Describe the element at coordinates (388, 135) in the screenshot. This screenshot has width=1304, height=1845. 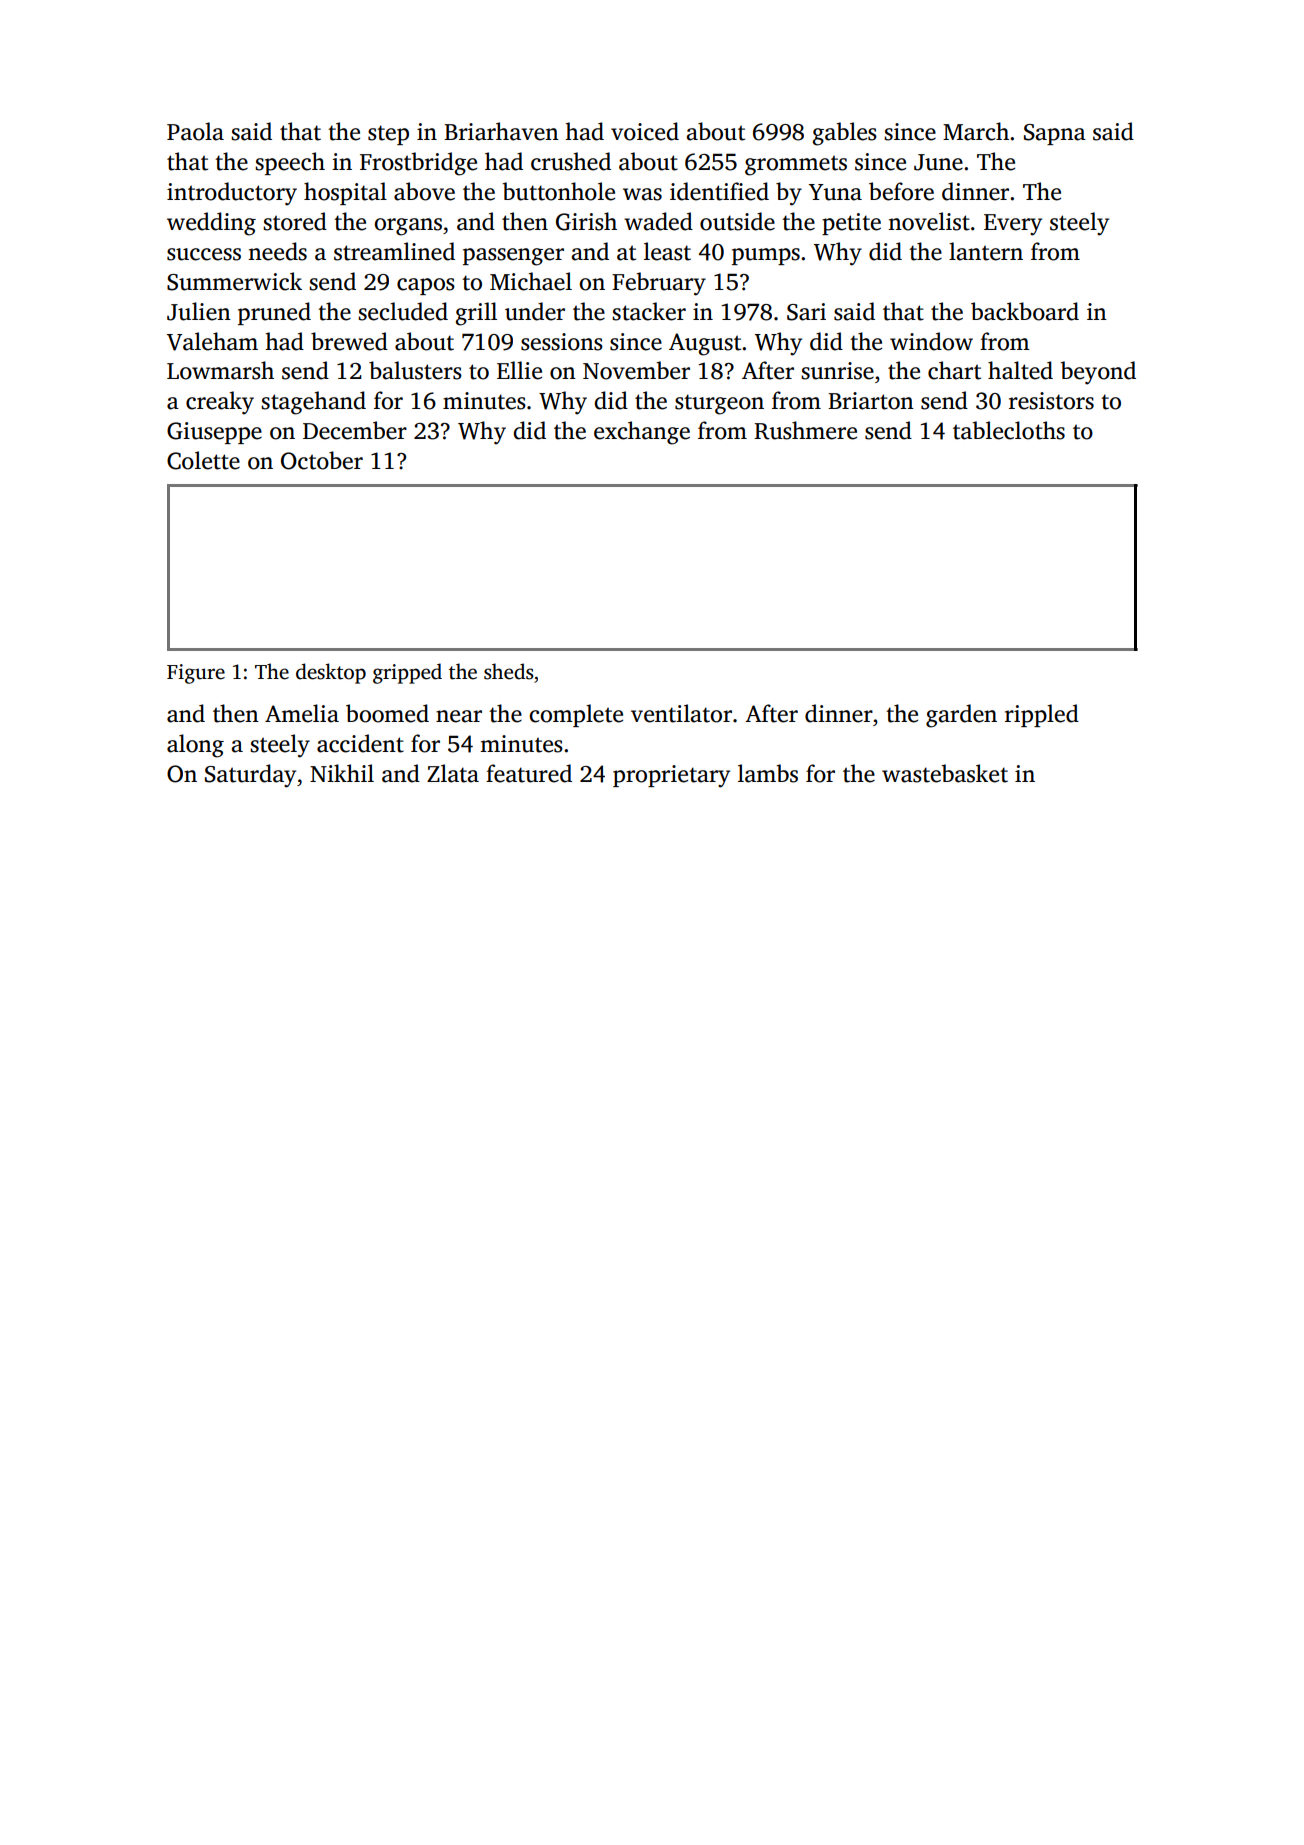
I see `step` at that location.
